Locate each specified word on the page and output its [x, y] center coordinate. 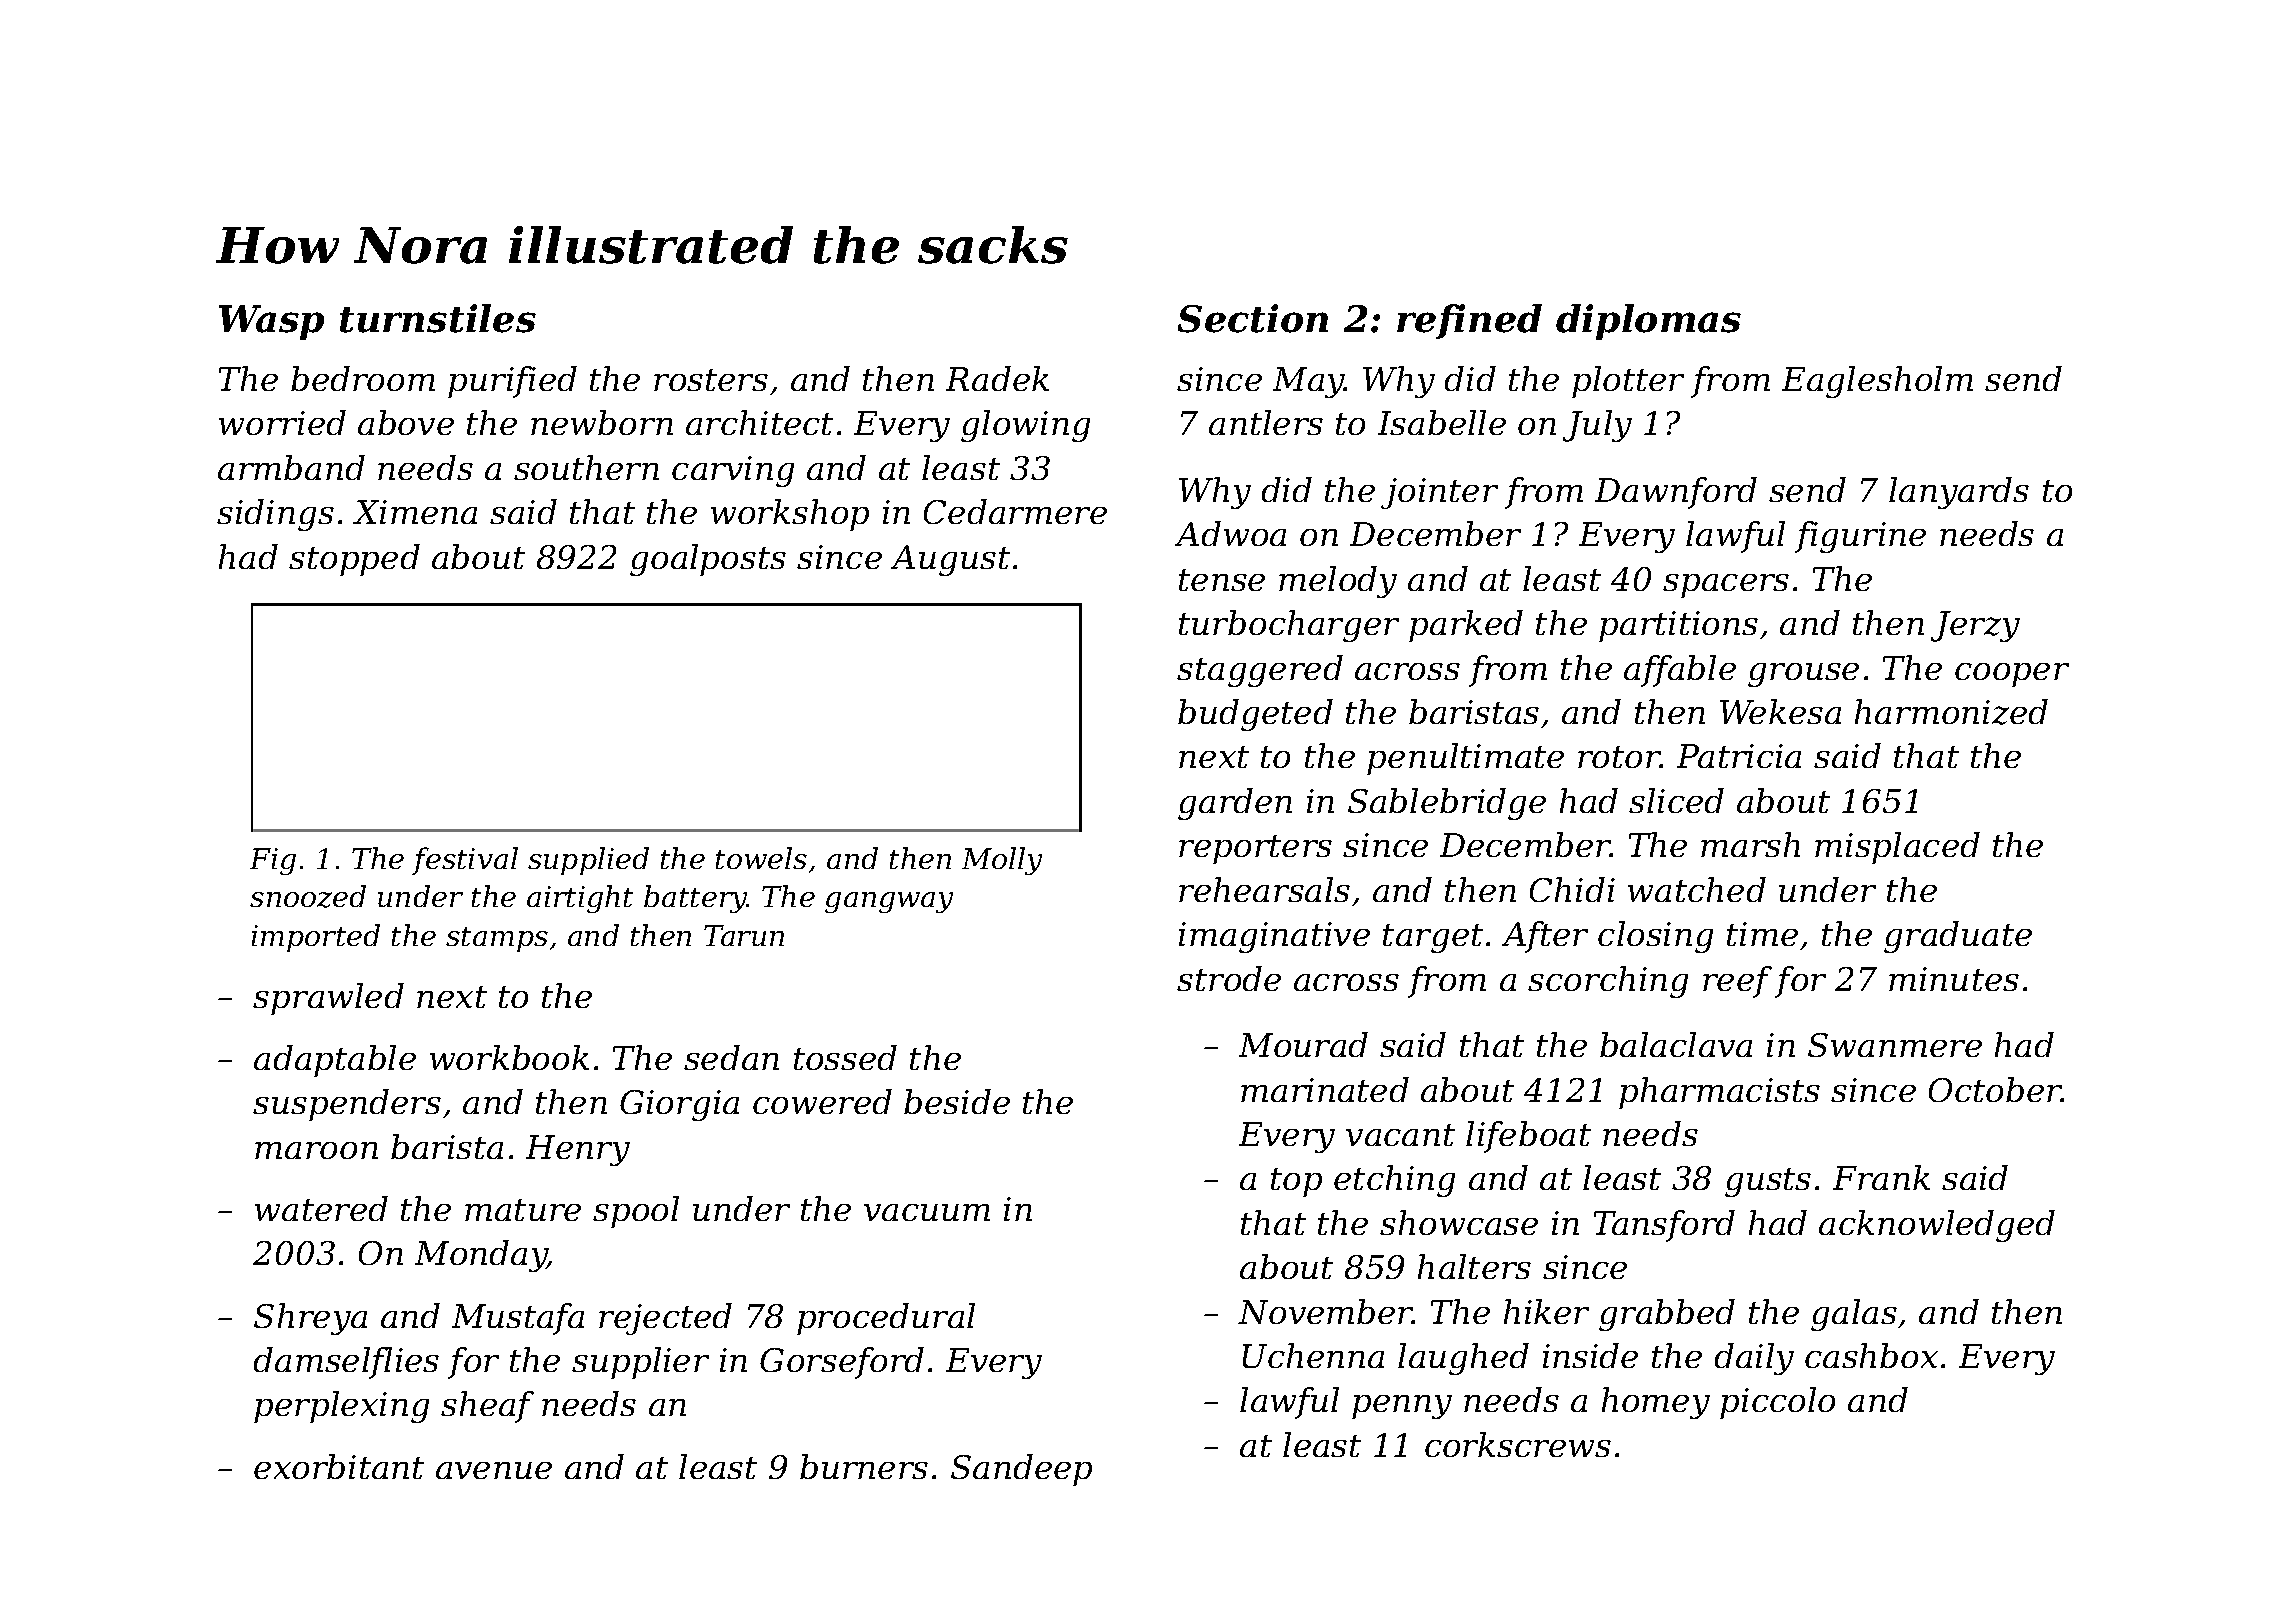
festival [465, 861]
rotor [1619, 757]
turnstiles [438, 318]
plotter [1628, 382]
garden [1235, 804]
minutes [1954, 979]
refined [1469, 321]
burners [864, 1466]
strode [1229, 978]
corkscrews [1518, 1444]
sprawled [328, 999]
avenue [494, 1470]
